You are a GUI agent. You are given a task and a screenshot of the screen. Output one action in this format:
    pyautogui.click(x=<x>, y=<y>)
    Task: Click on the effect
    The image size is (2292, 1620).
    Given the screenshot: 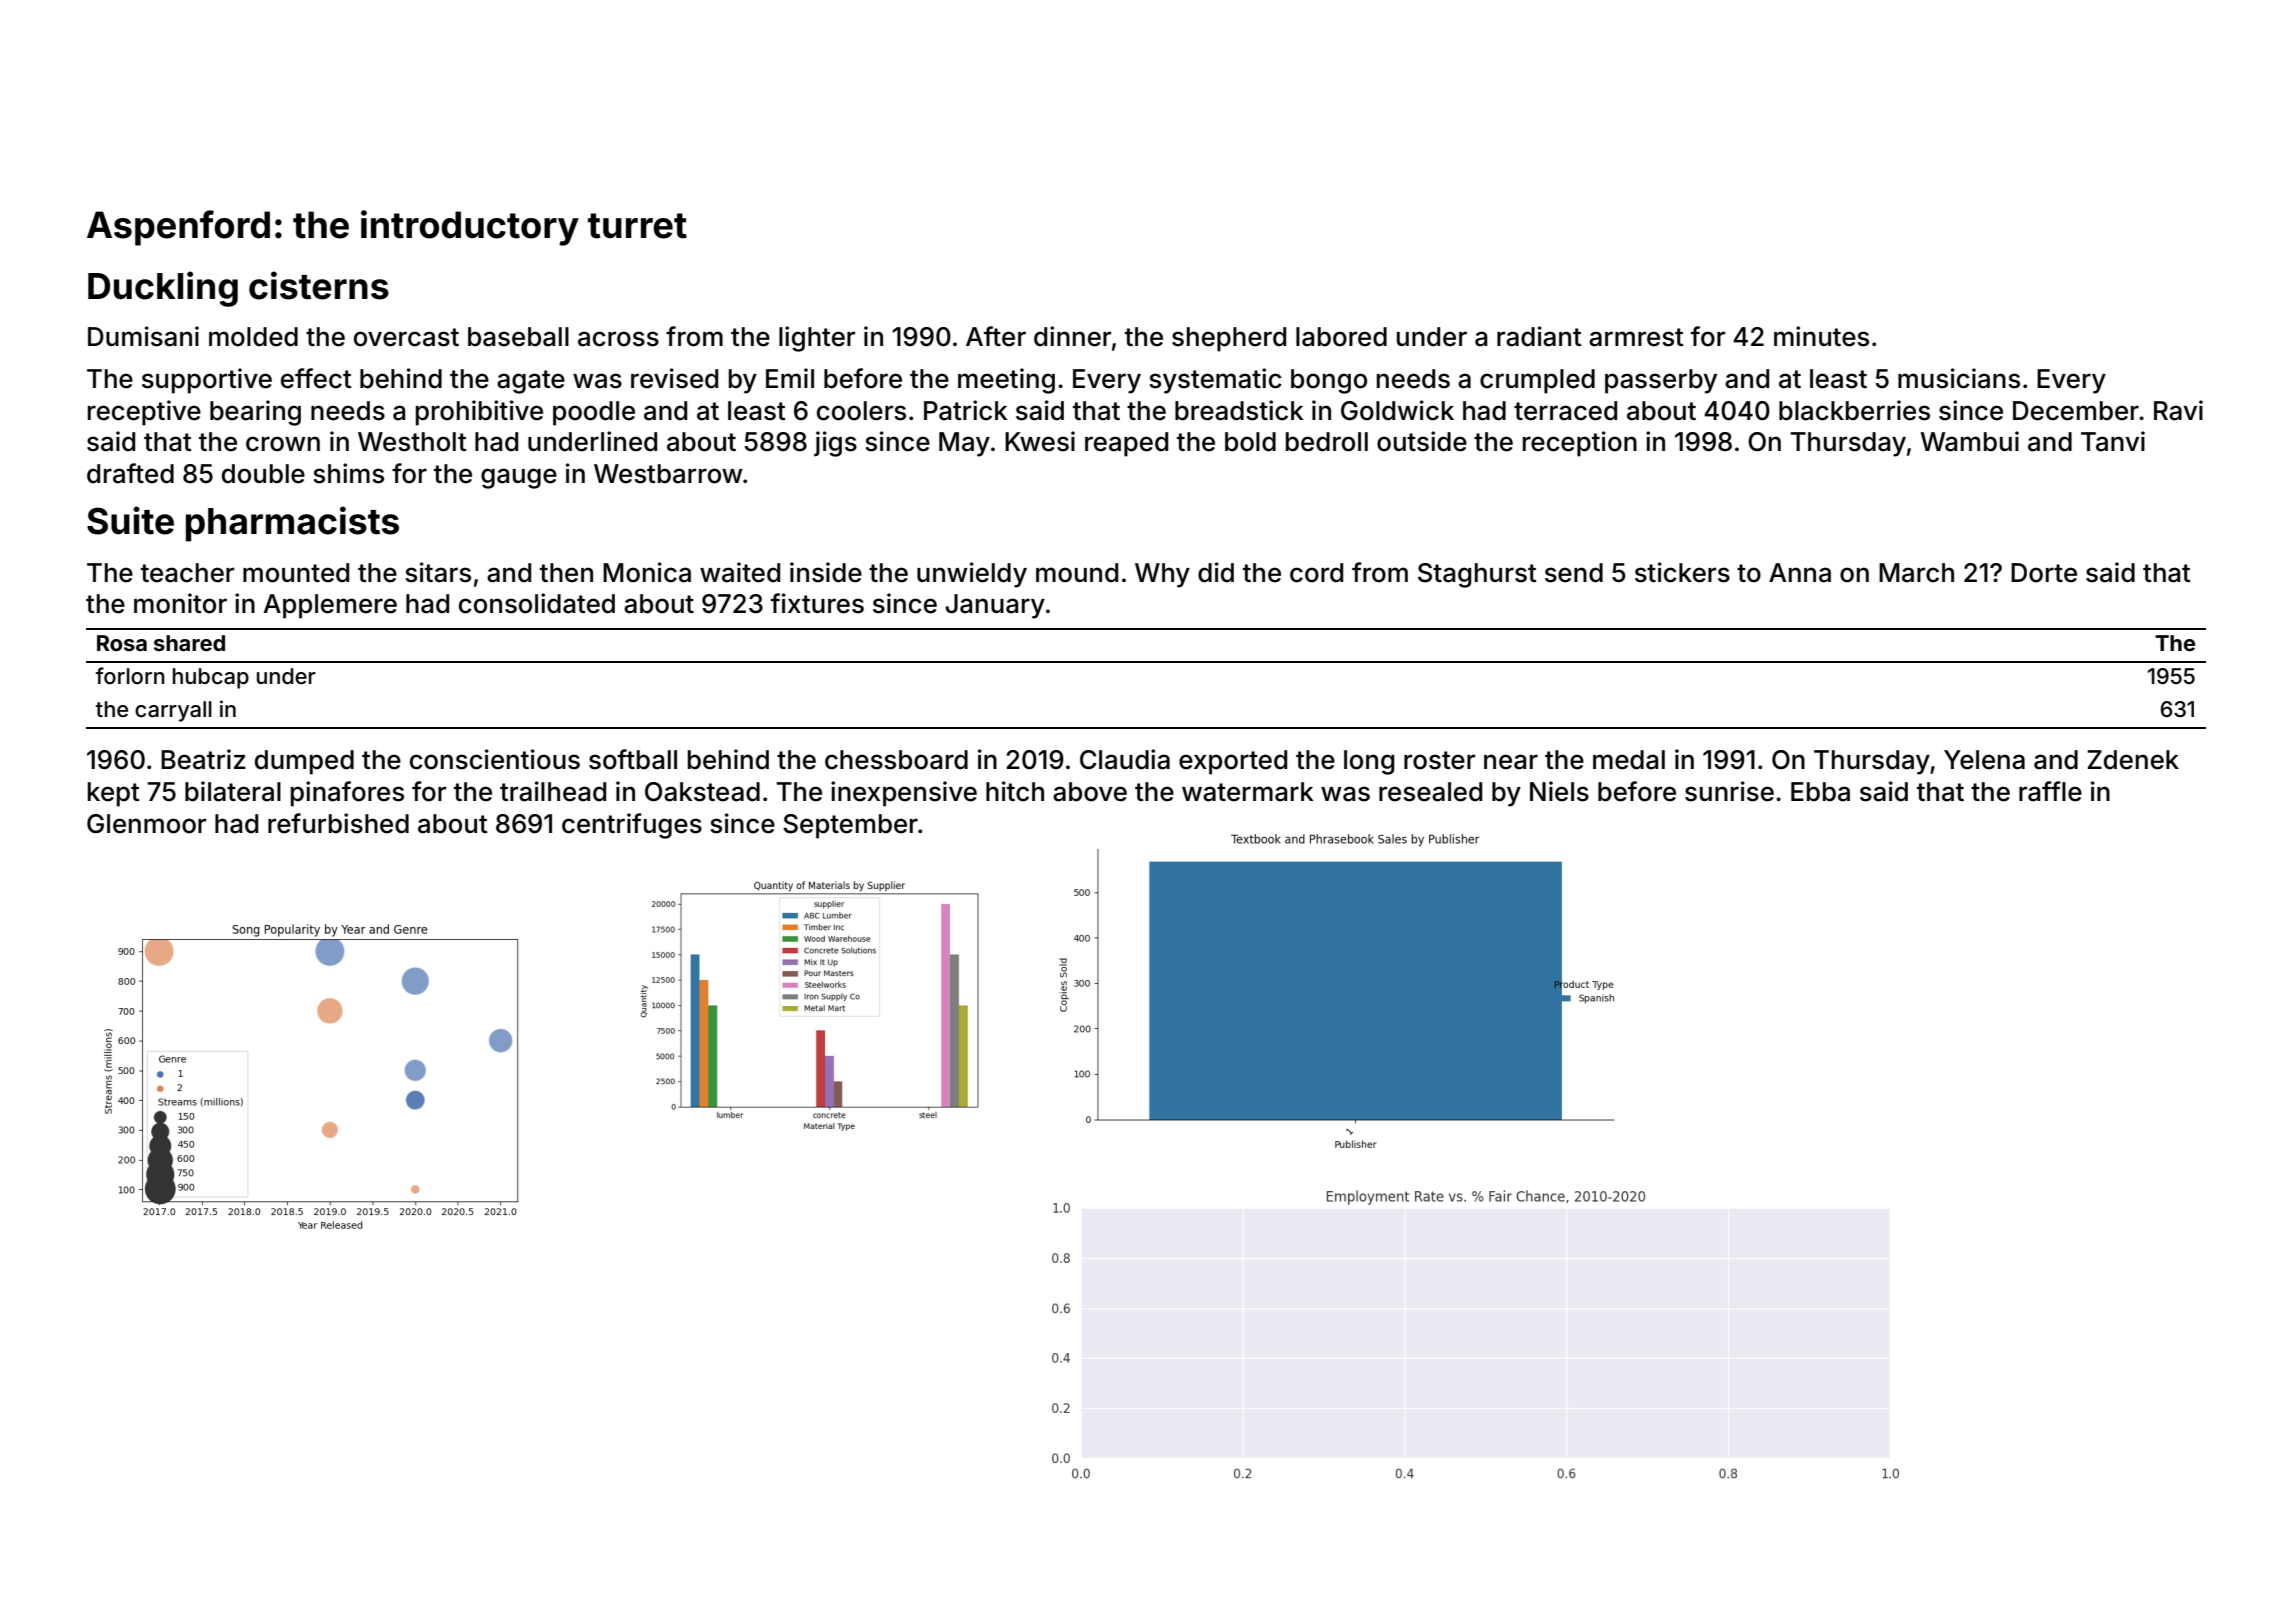 What is the action you would take?
    pyautogui.click(x=316, y=378)
